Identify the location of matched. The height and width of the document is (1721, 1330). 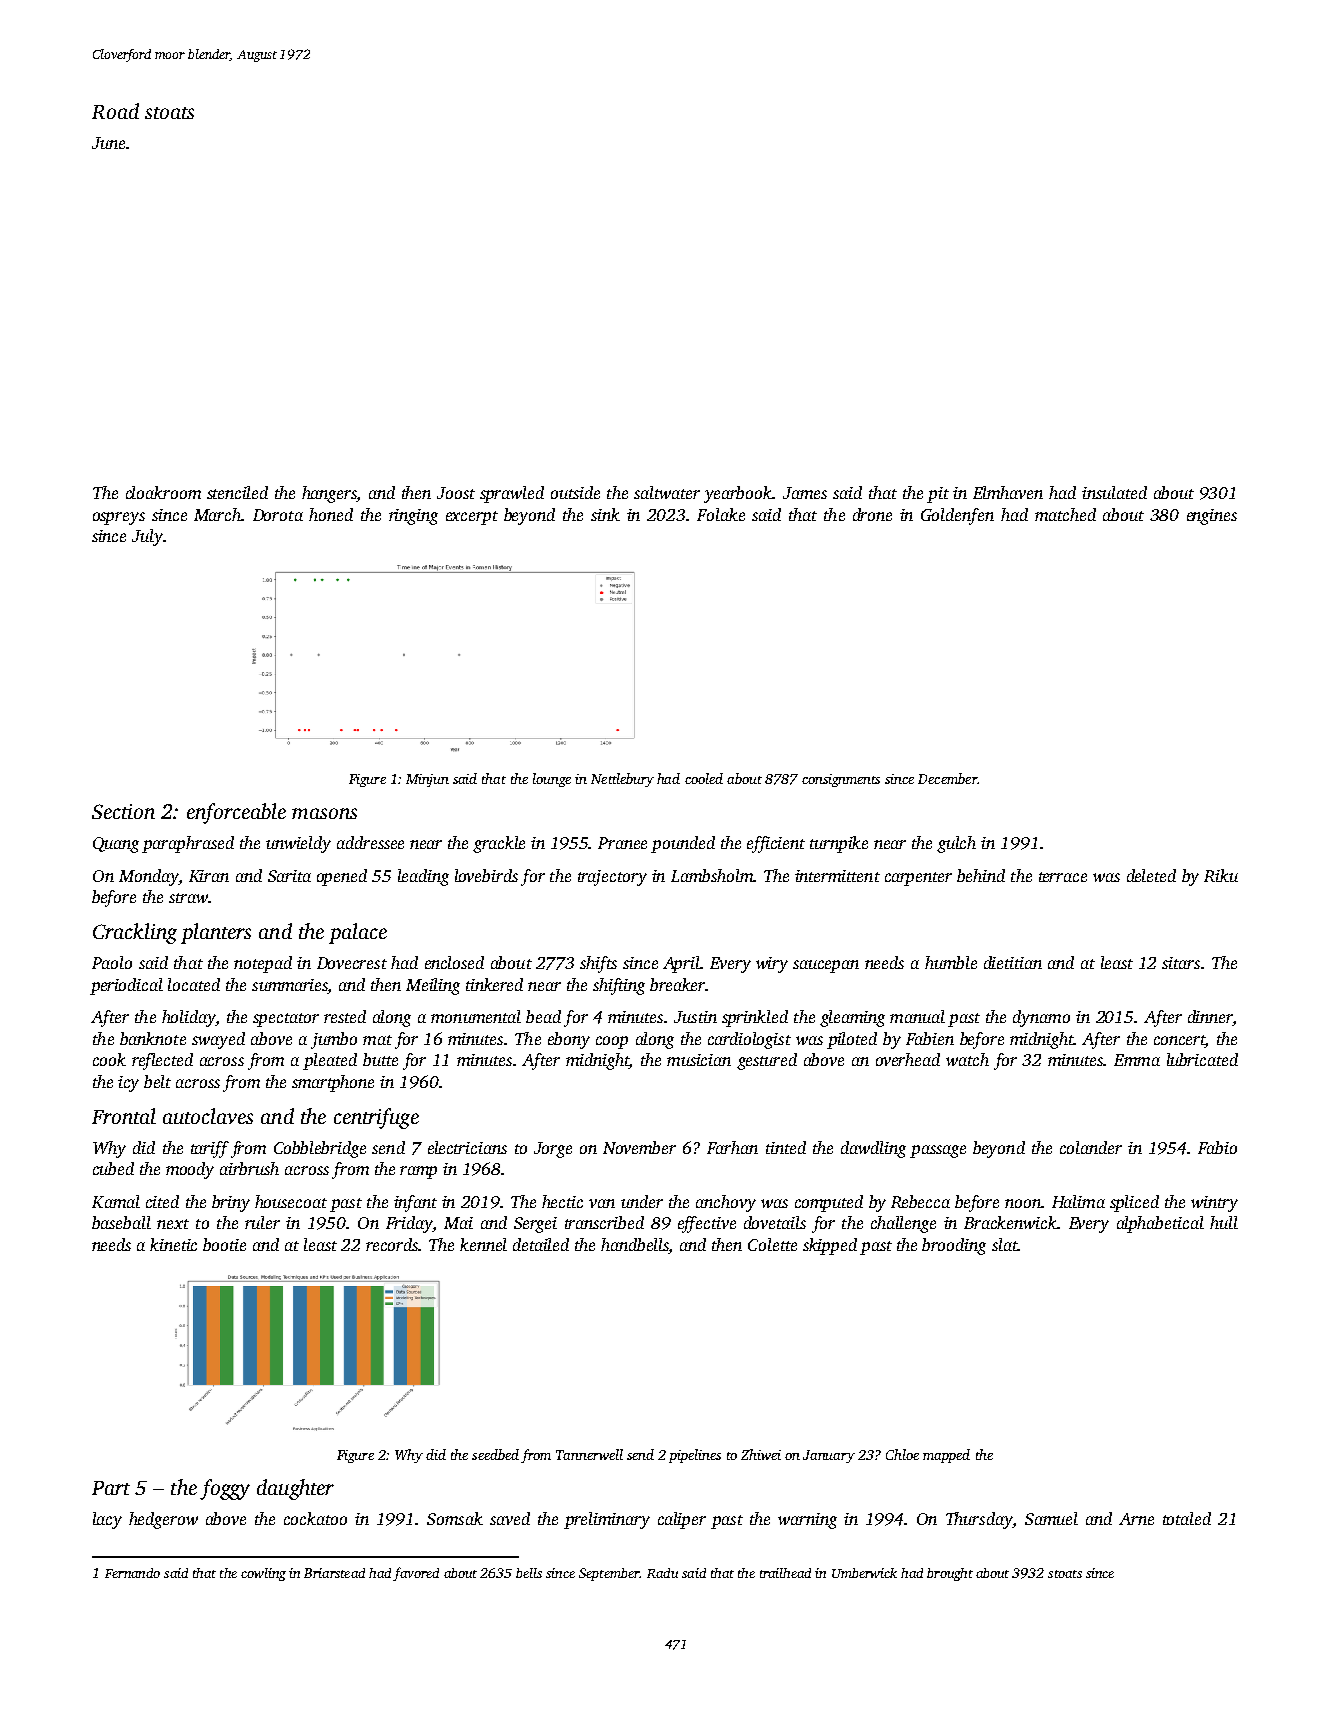
(1065, 514).
